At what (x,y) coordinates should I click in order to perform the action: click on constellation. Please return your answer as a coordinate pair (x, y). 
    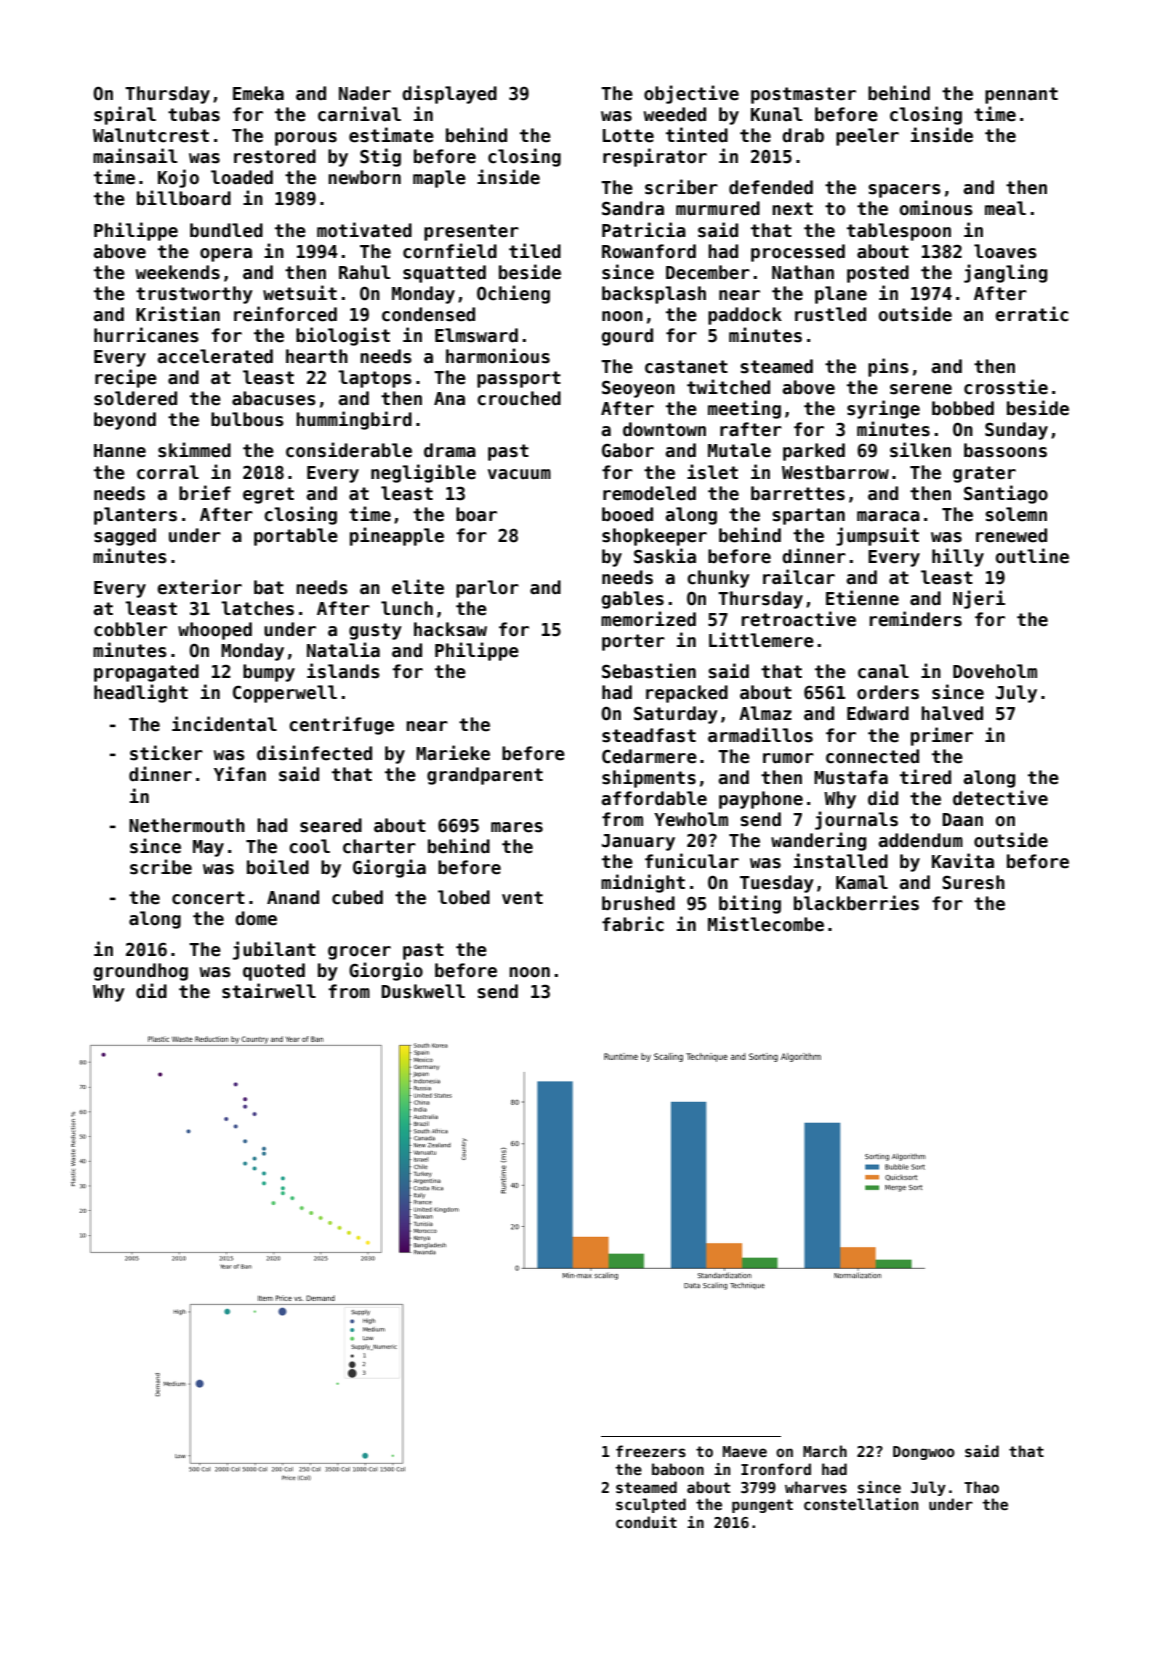
    Looking at the image, I should click on (861, 1504).
